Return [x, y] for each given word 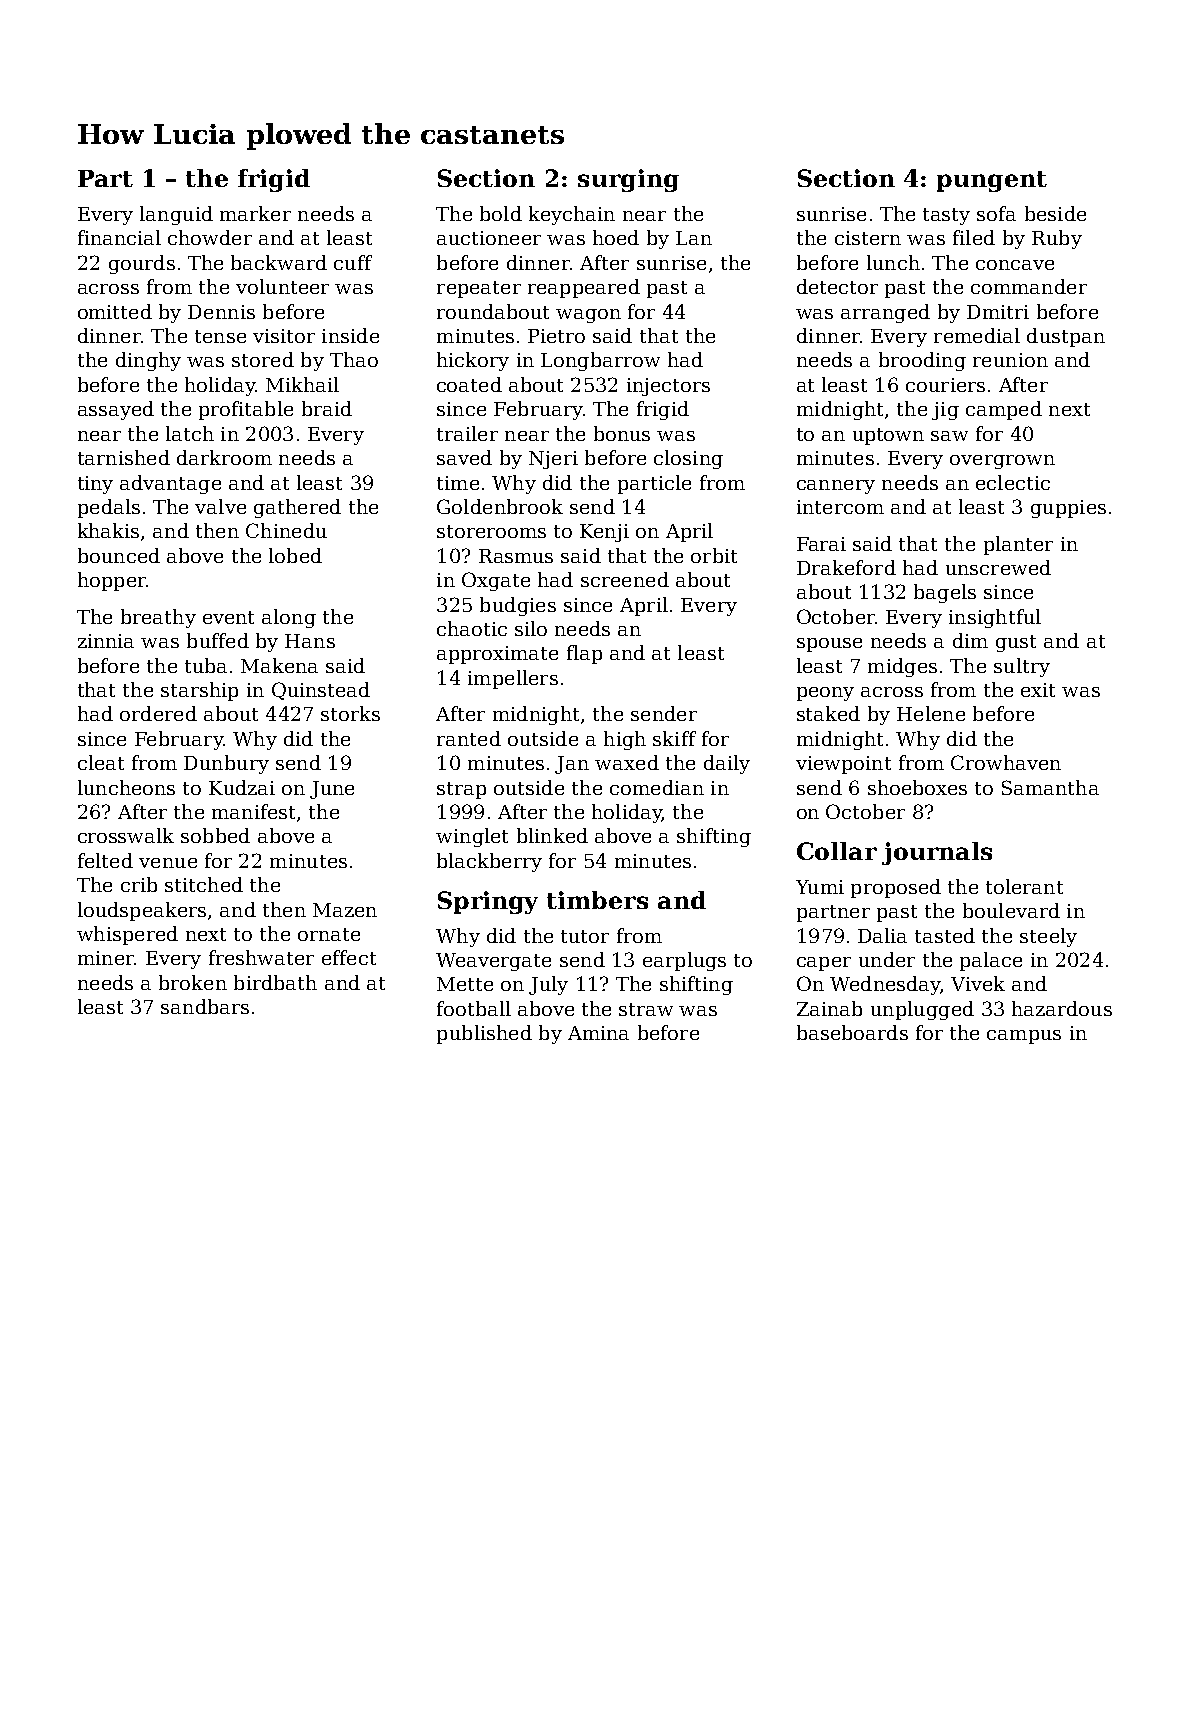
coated [469, 384]
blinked [552, 835]
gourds [142, 264]
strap [461, 790]
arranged [885, 313]
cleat [101, 762]
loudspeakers [142, 911]
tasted [945, 935]
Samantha [1050, 787]
